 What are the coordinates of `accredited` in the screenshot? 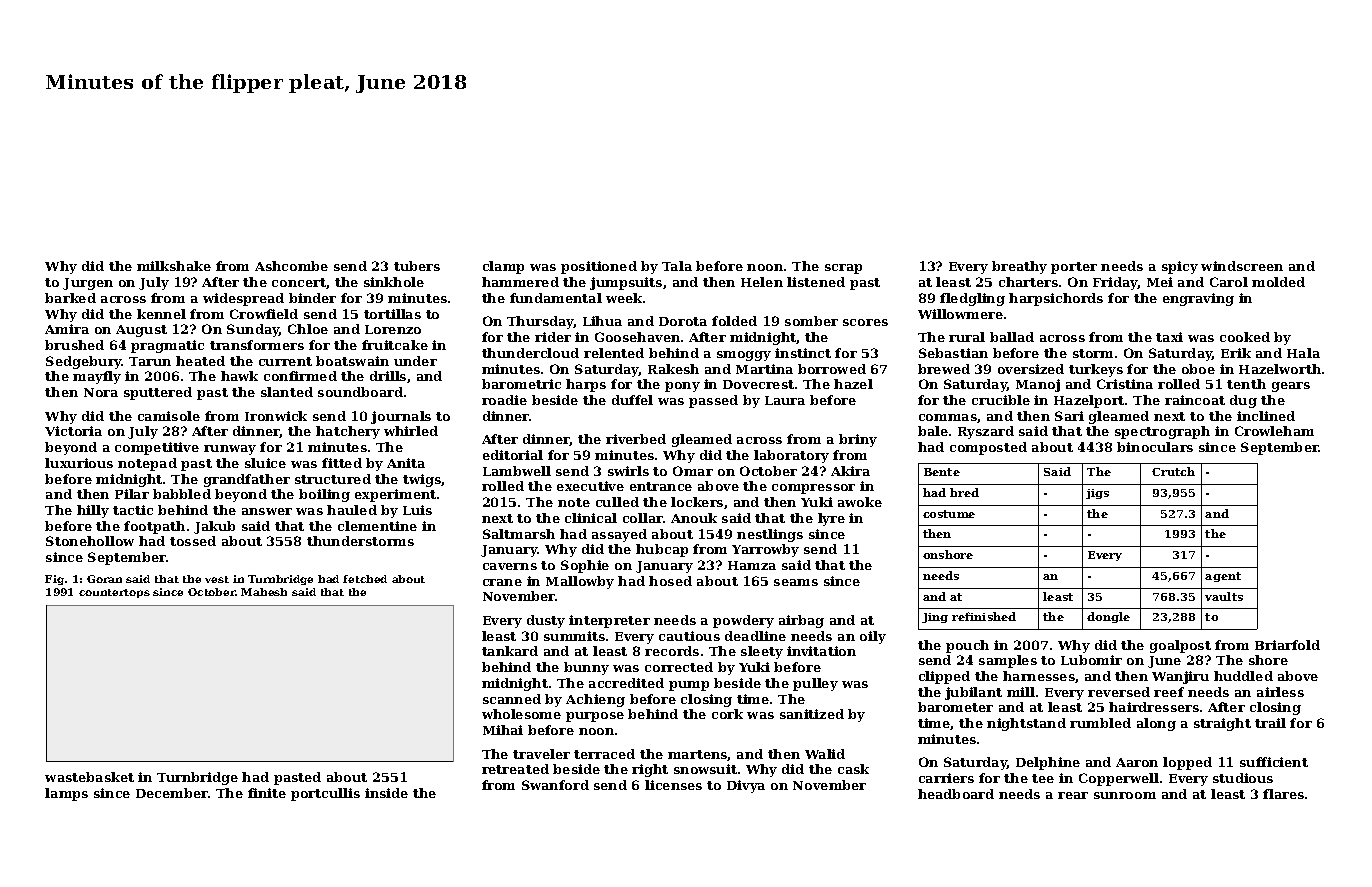 It's located at (626, 683).
